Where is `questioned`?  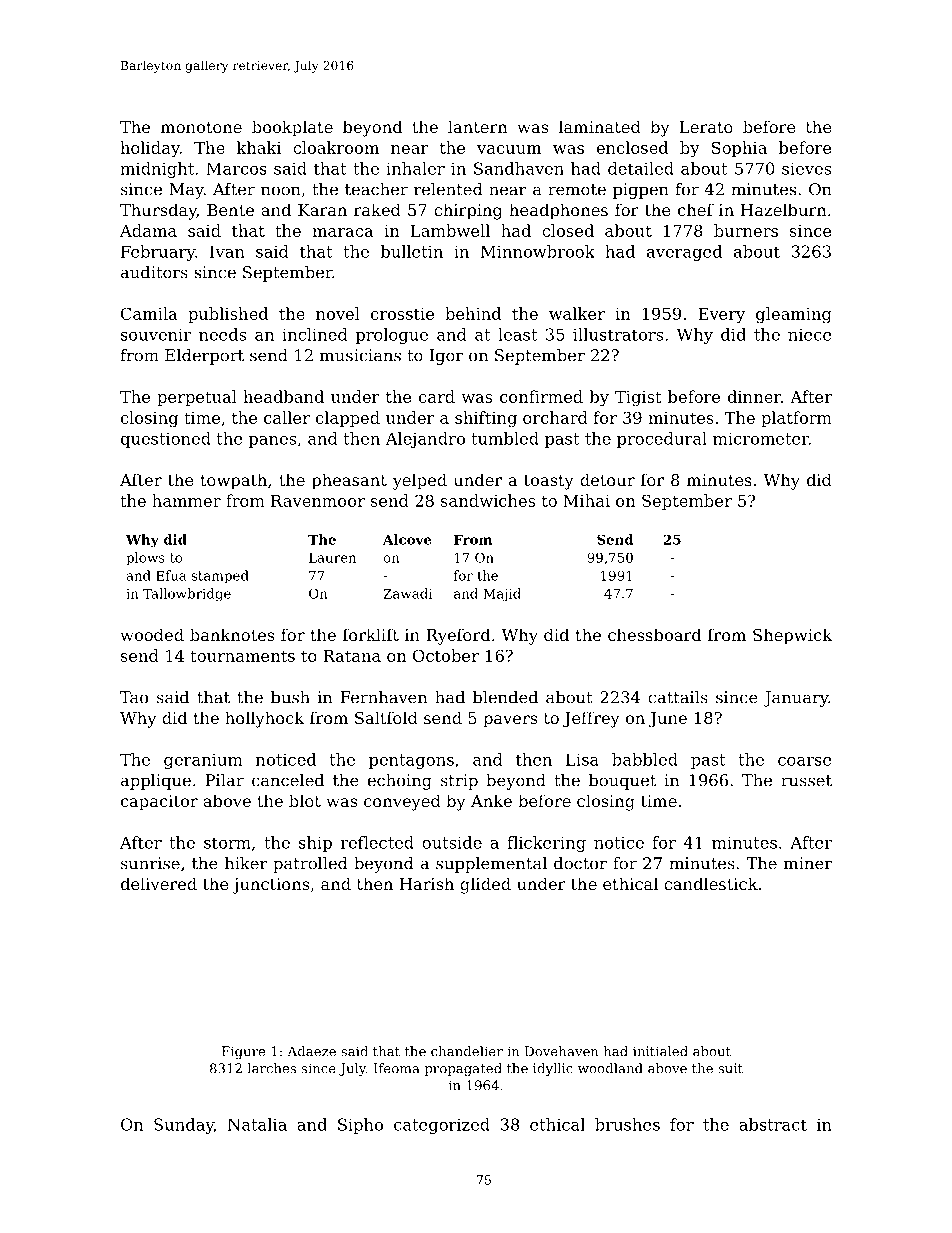
questioned is located at coordinates (166, 440).
